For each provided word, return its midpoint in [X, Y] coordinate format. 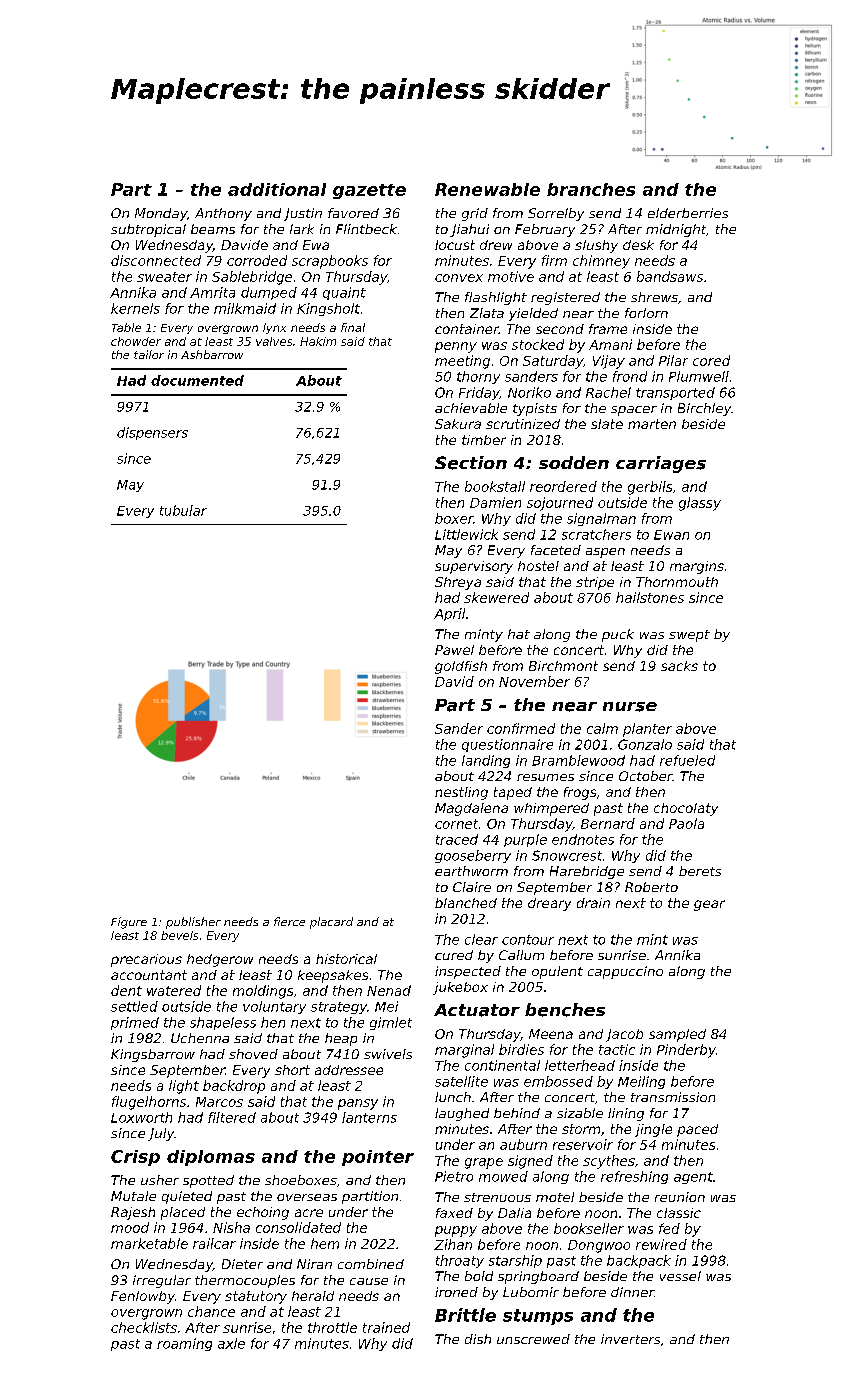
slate [607, 424]
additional [277, 189]
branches [591, 189]
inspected [468, 972]
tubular [183, 510]
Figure [129, 923]
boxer [454, 518]
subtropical [148, 230]
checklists [144, 1327]
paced [697, 1130]
